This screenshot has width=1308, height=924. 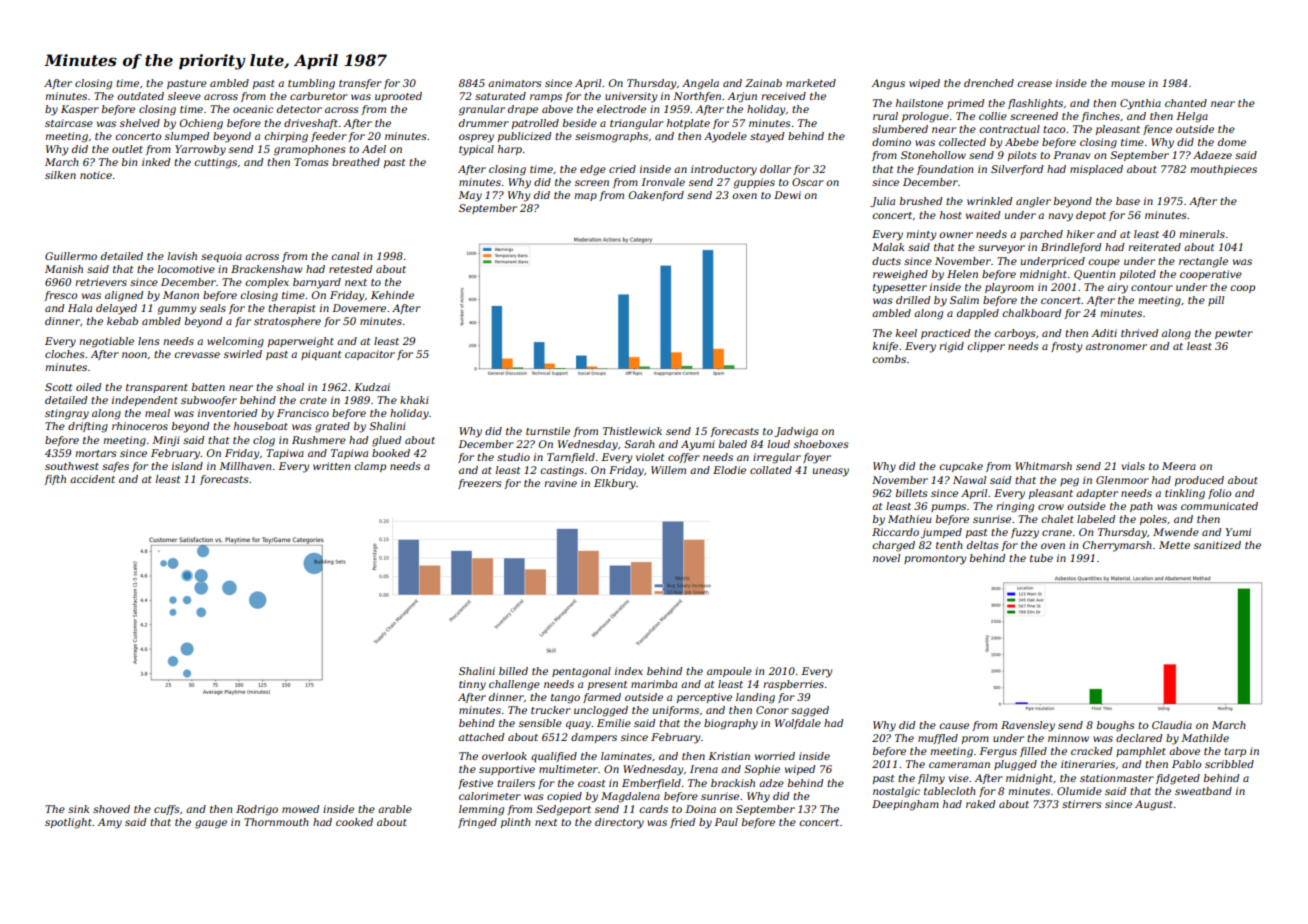 I want to click on fried, so click(x=682, y=823).
